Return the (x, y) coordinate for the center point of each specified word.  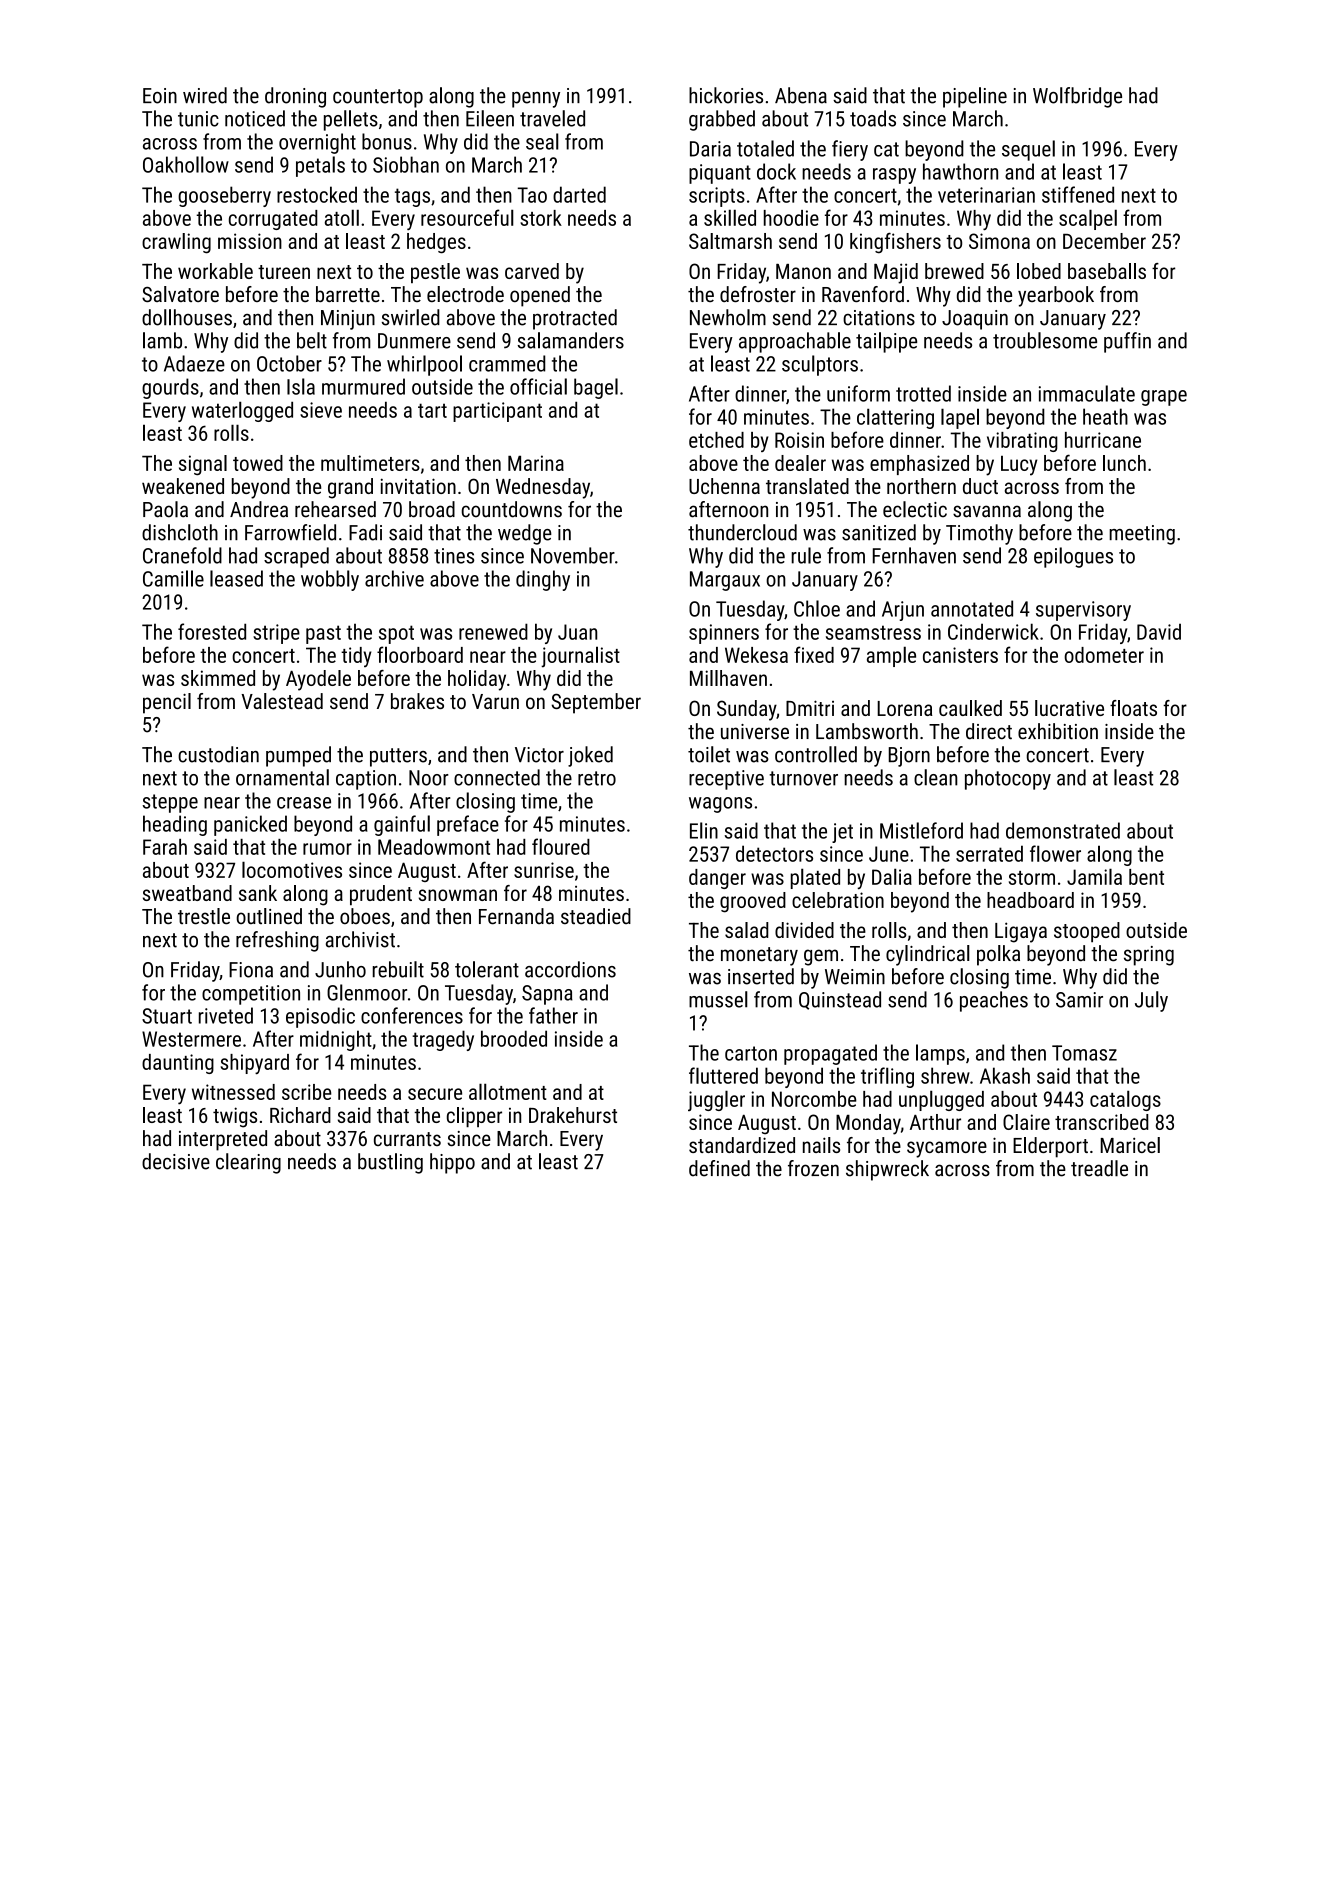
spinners (724, 634)
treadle (1099, 1168)
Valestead (282, 701)
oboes (365, 916)
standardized (742, 1145)
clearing (248, 1163)
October (289, 363)
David (1159, 631)
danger (717, 879)
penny (536, 100)
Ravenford (863, 294)
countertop (378, 98)
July (1151, 1001)
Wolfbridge (1077, 97)
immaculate (1087, 393)
